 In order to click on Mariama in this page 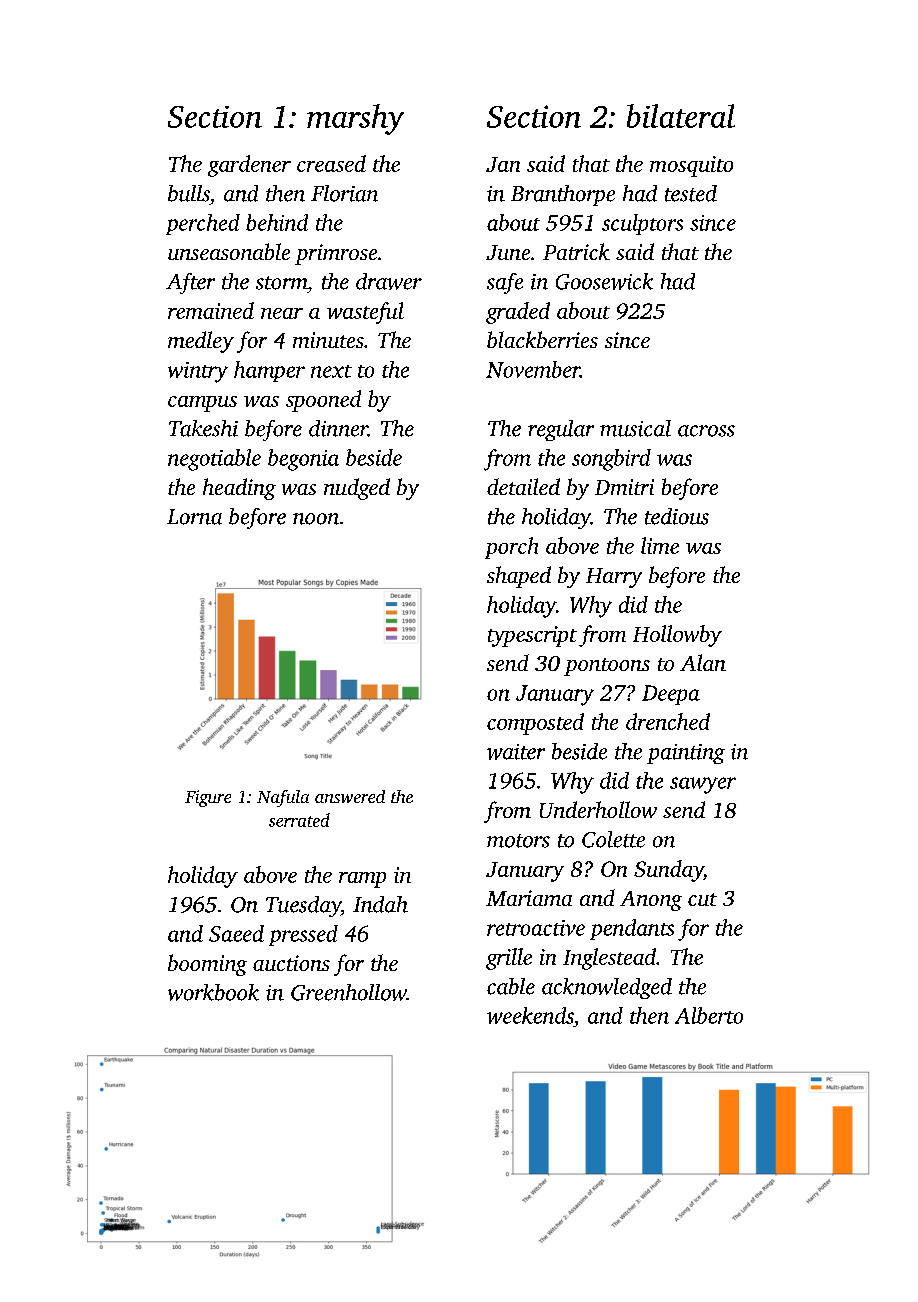, I will do `click(529, 898)`.
